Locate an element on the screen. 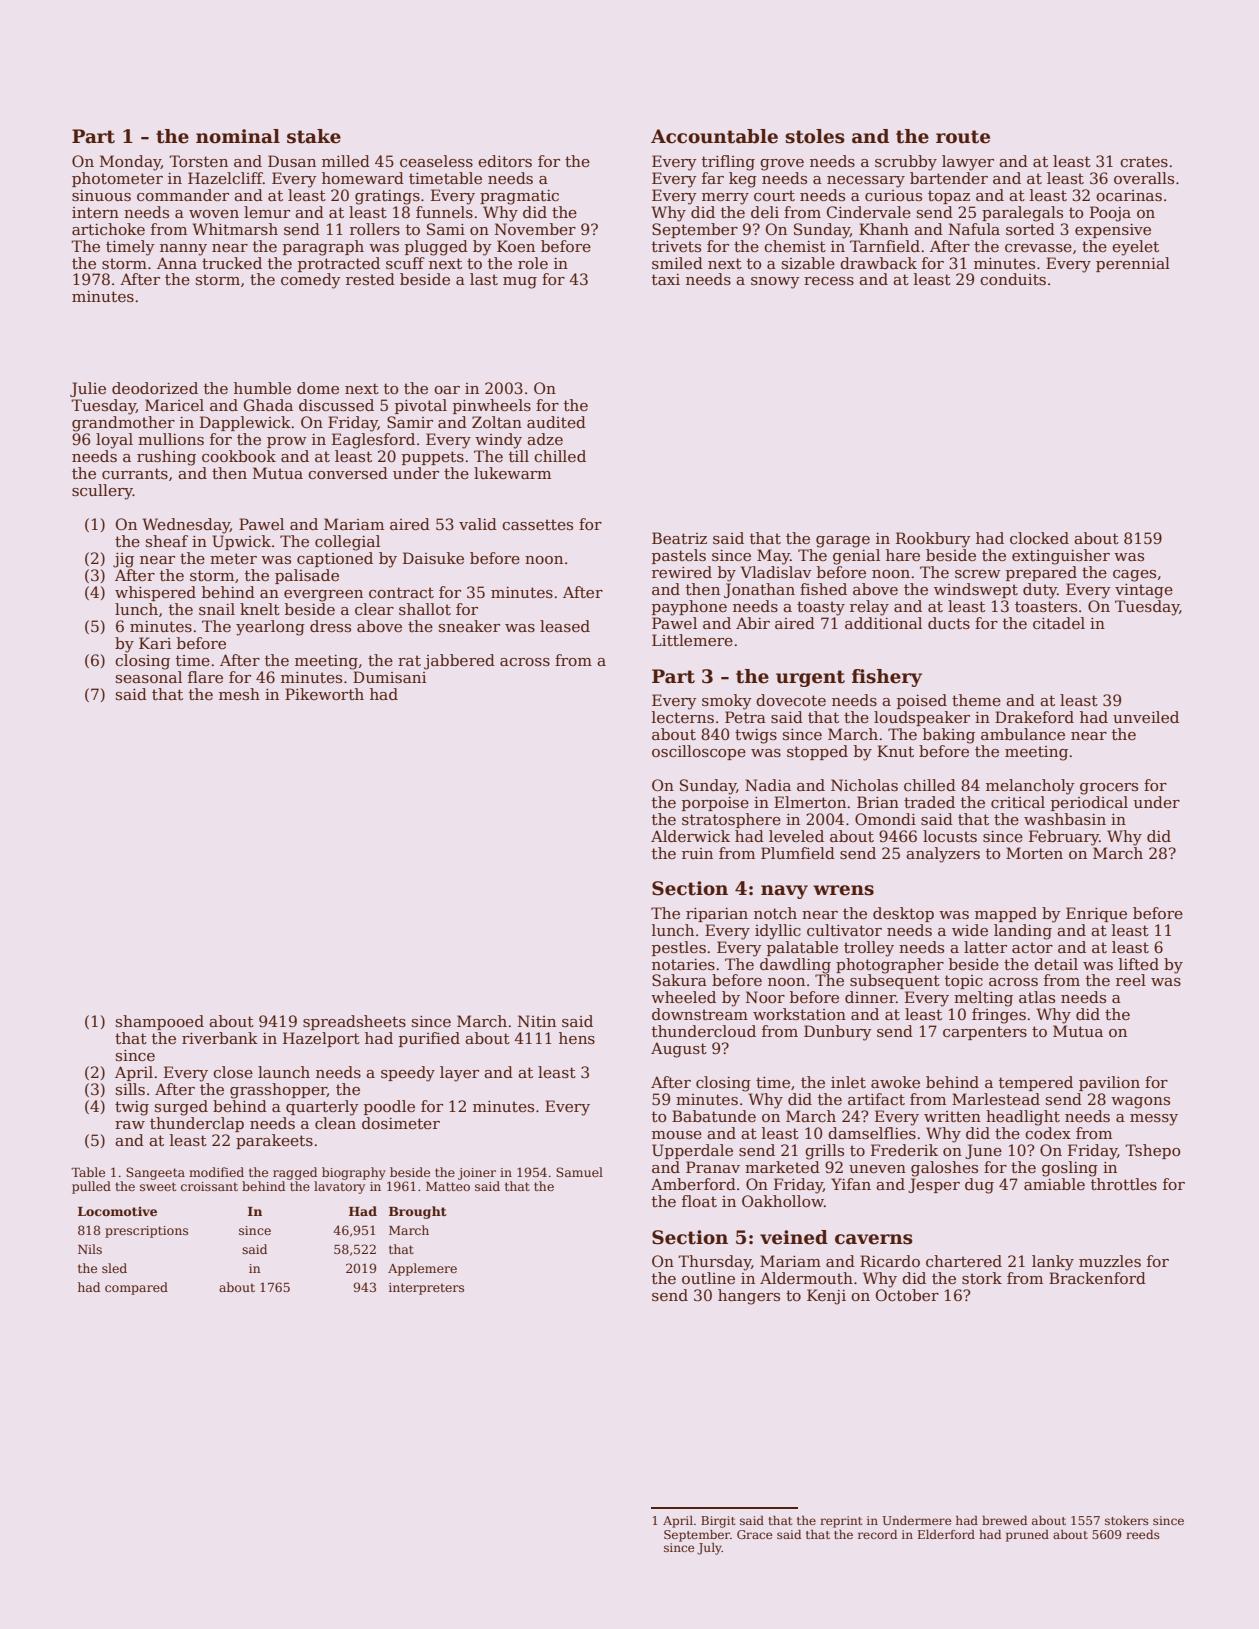 The height and width of the screenshot is (1629, 1259). Ghada is located at coordinates (268, 405).
